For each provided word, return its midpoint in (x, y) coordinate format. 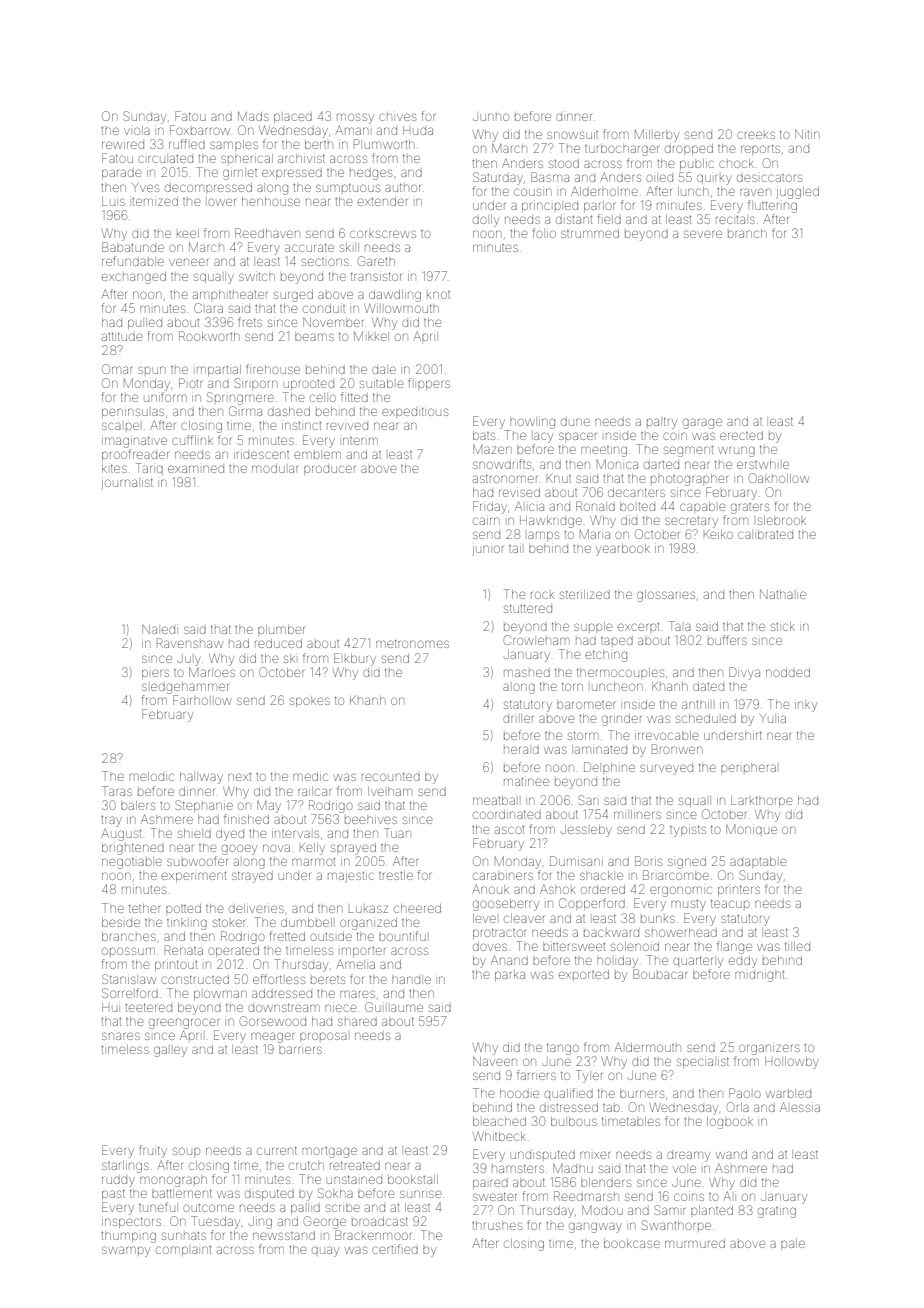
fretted (287, 936)
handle (411, 980)
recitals (735, 220)
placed (293, 118)
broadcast (380, 1221)
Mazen (492, 449)
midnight (759, 976)
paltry (662, 423)
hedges (371, 174)
